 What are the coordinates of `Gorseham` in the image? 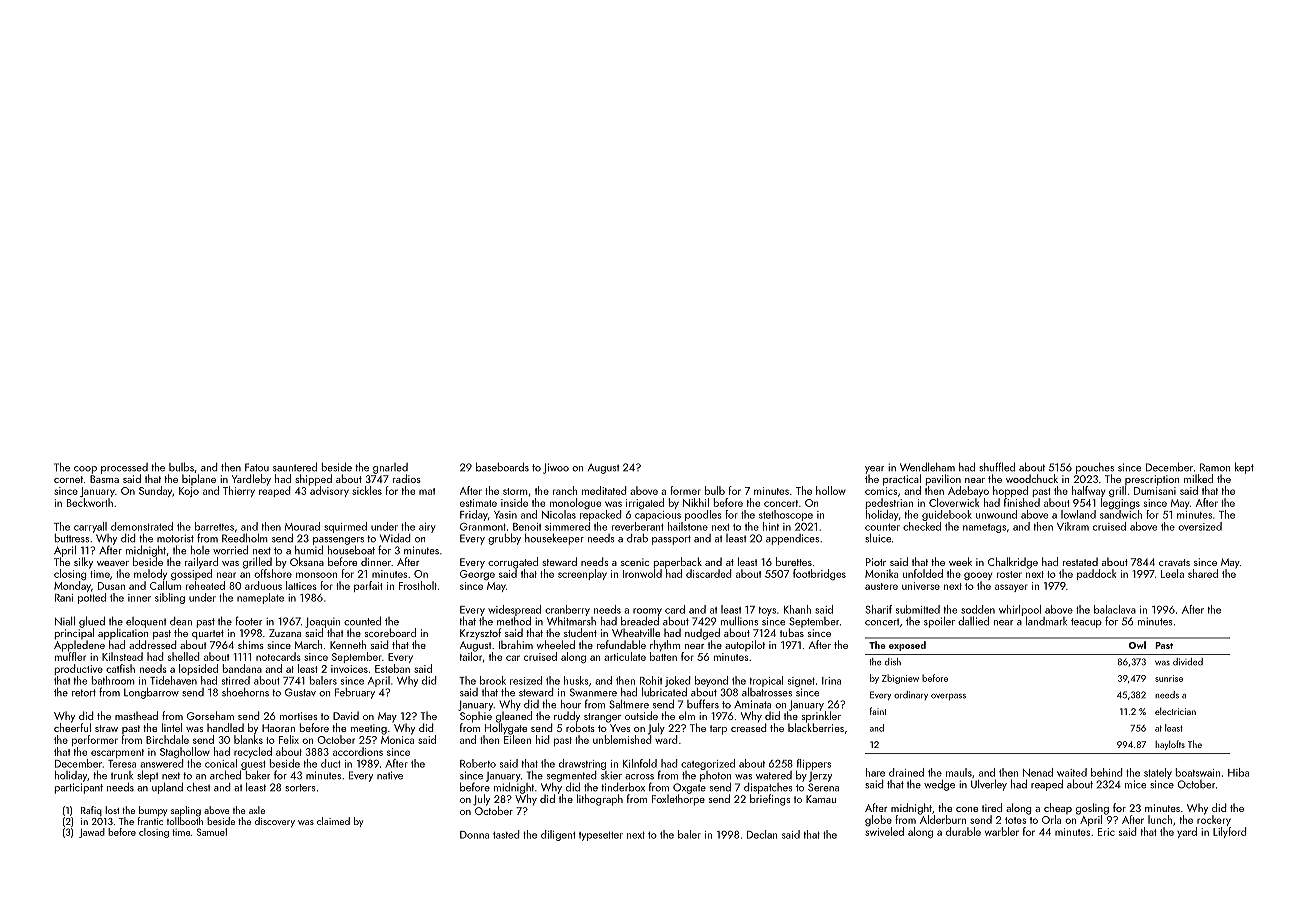 It's located at (210, 715).
